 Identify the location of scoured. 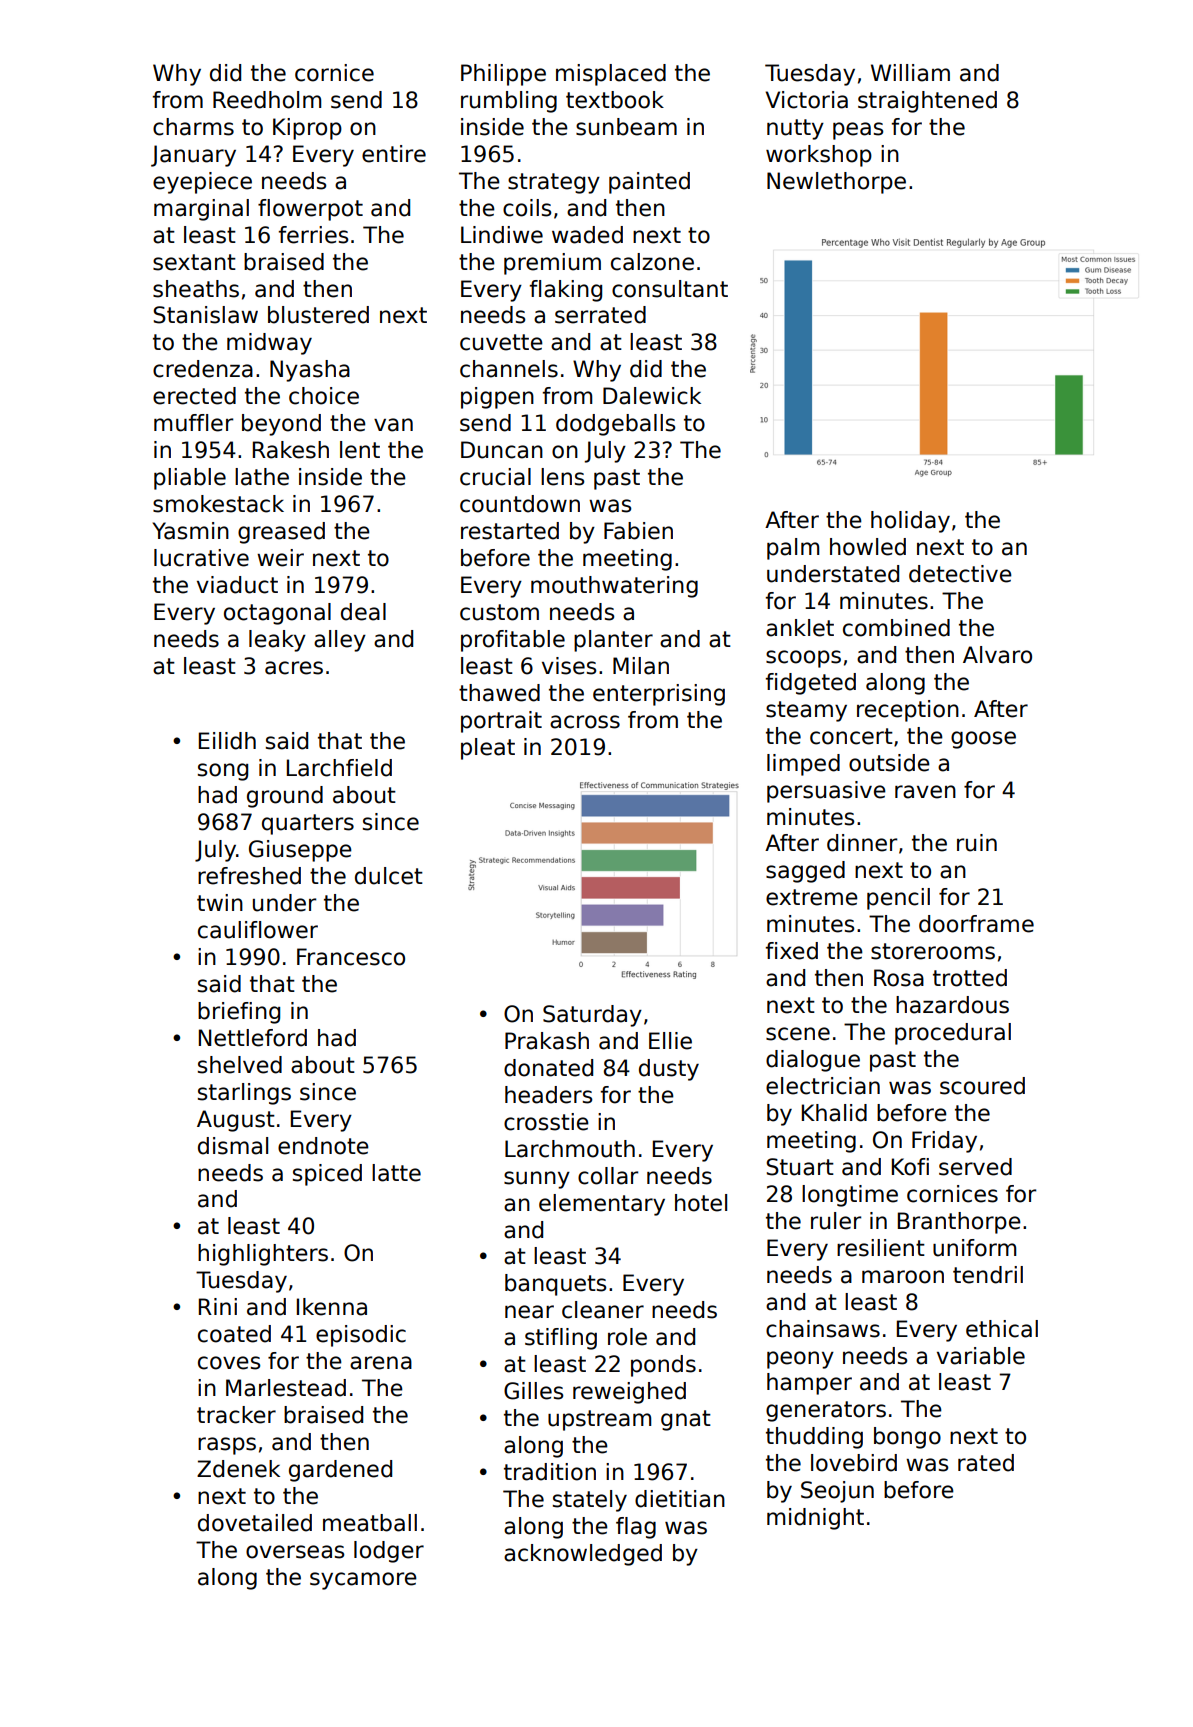
(982, 1086).
